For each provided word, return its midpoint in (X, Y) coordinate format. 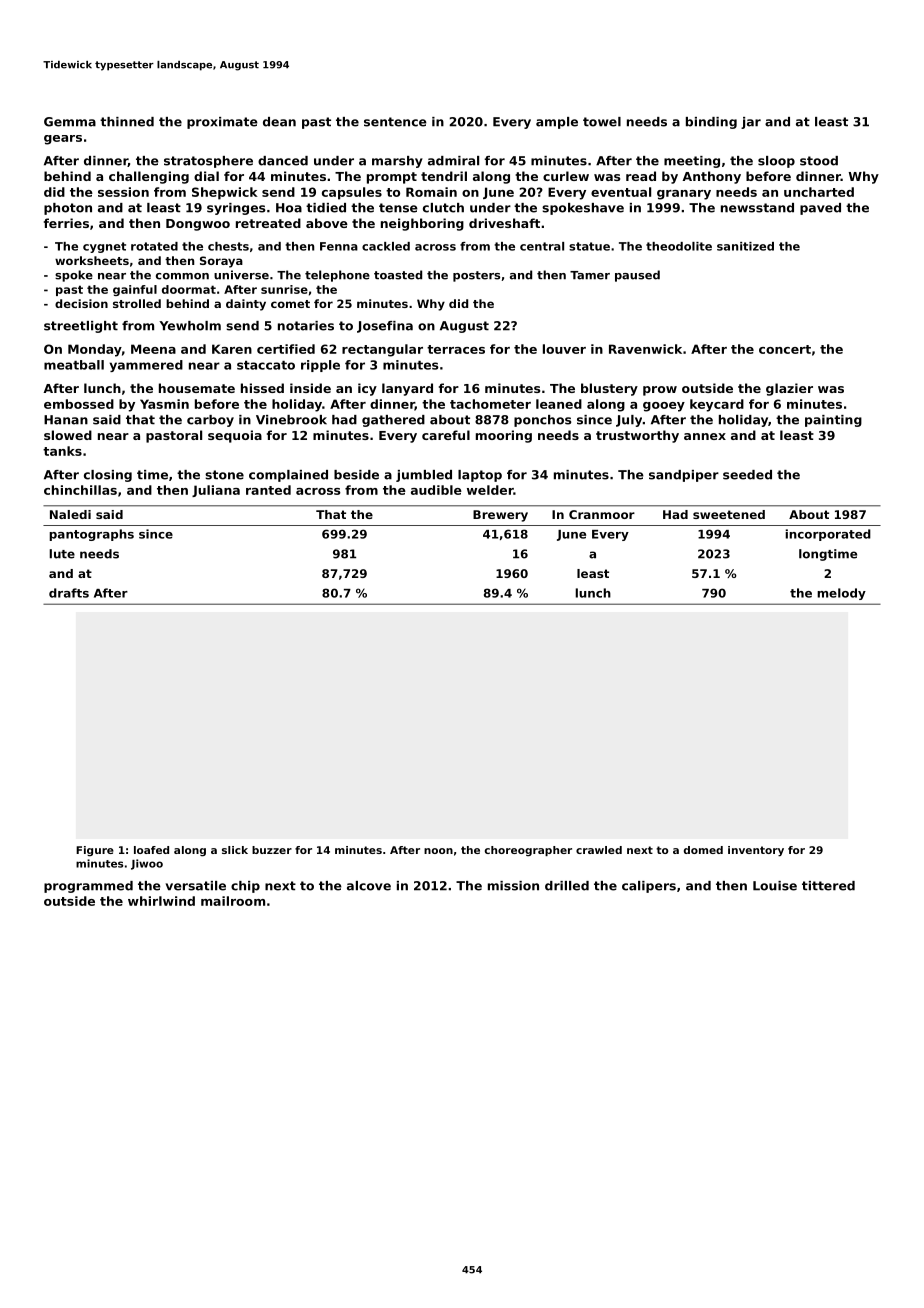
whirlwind (161, 901)
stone (224, 475)
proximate (222, 123)
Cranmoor (602, 514)
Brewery (500, 516)
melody (841, 594)
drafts (69, 593)
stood (819, 161)
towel (602, 122)
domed (703, 850)
